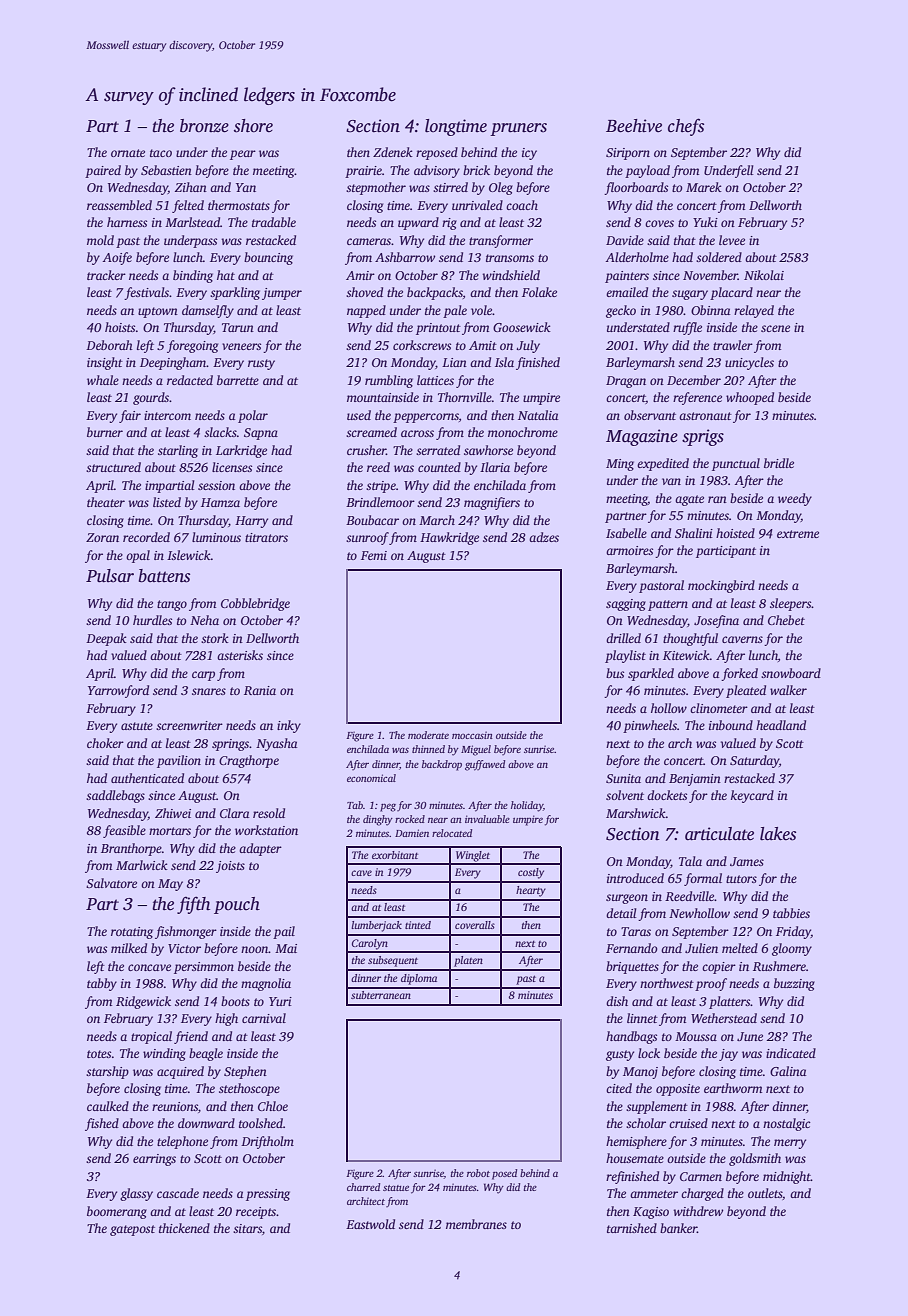 This screenshot has width=908, height=1316. Describe the element at coordinates (775, 328) in the screenshot. I see `scene` at that location.
